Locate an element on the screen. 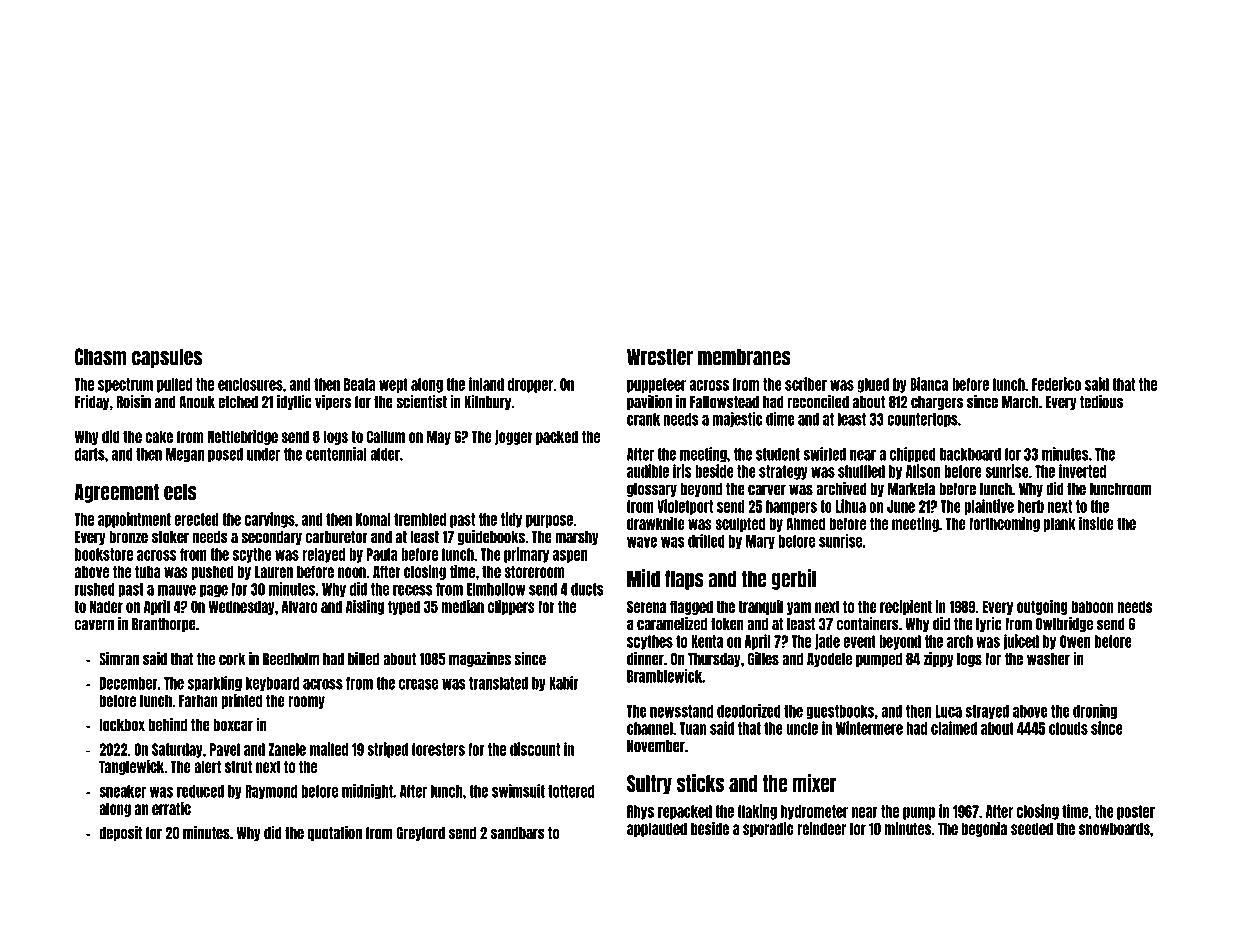 This screenshot has height=952, width=1233. roomy is located at coordinates (306, 702).
